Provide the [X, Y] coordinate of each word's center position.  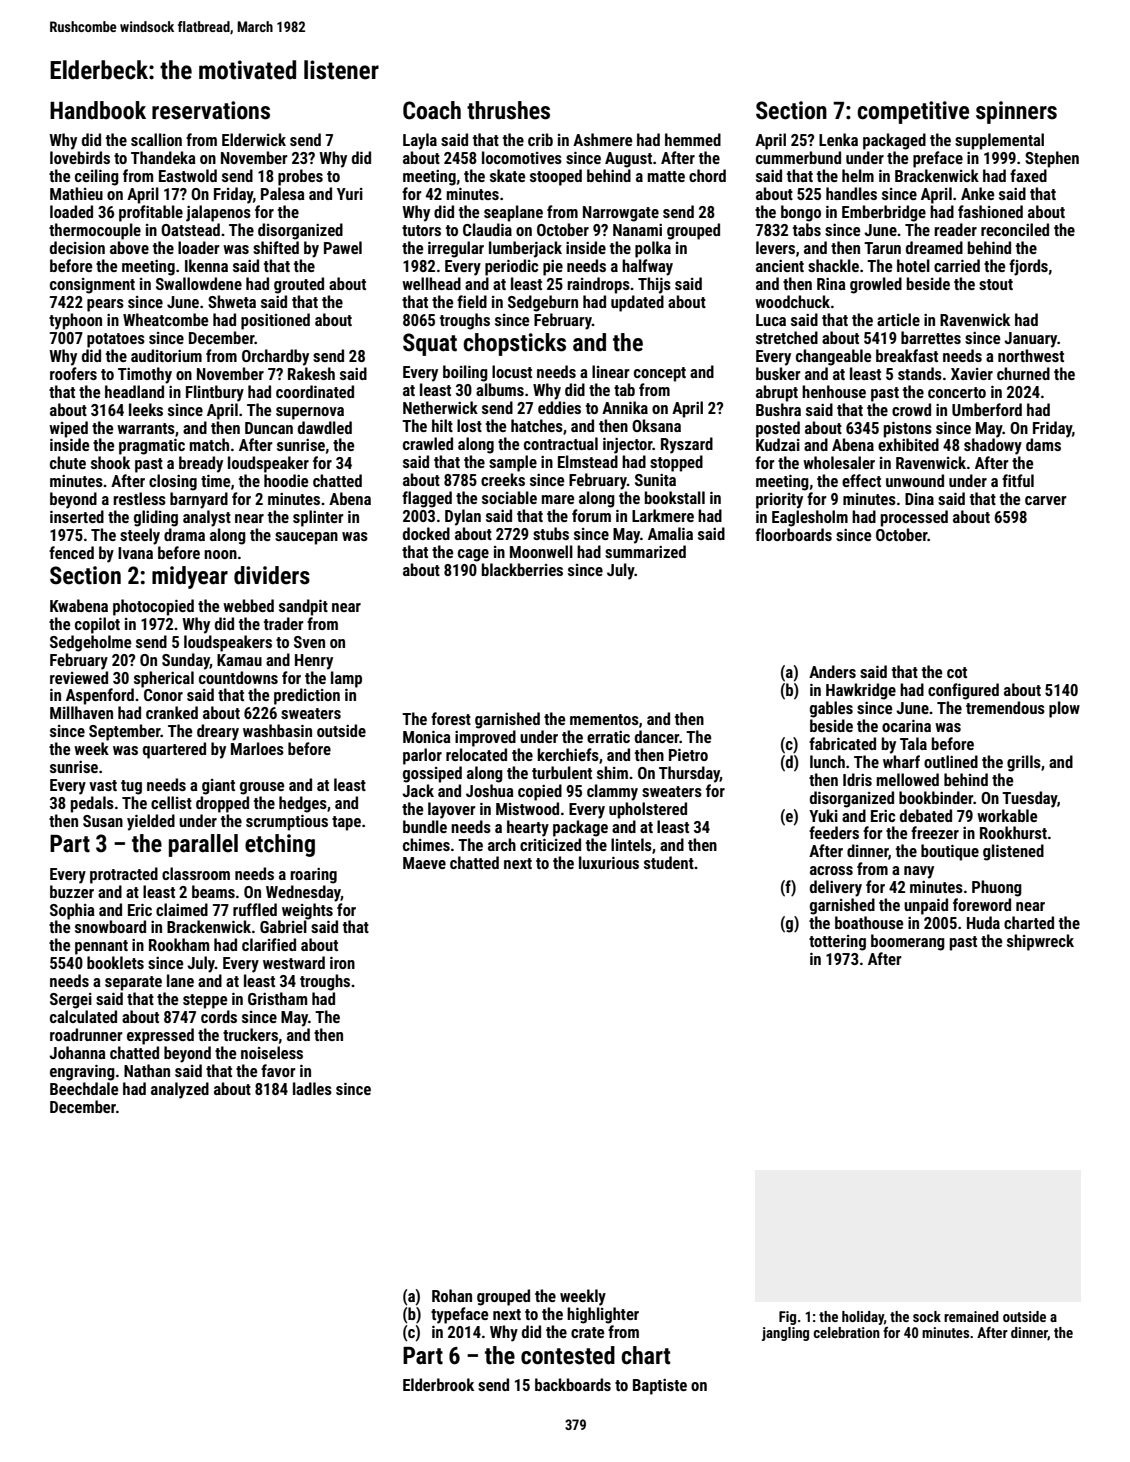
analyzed [180, 1090]
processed [914, 518]
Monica [427, 737]
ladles [312, 1088]
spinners [1016, 112]
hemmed [693, 139]
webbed [248, 605]
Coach [432, 110]
